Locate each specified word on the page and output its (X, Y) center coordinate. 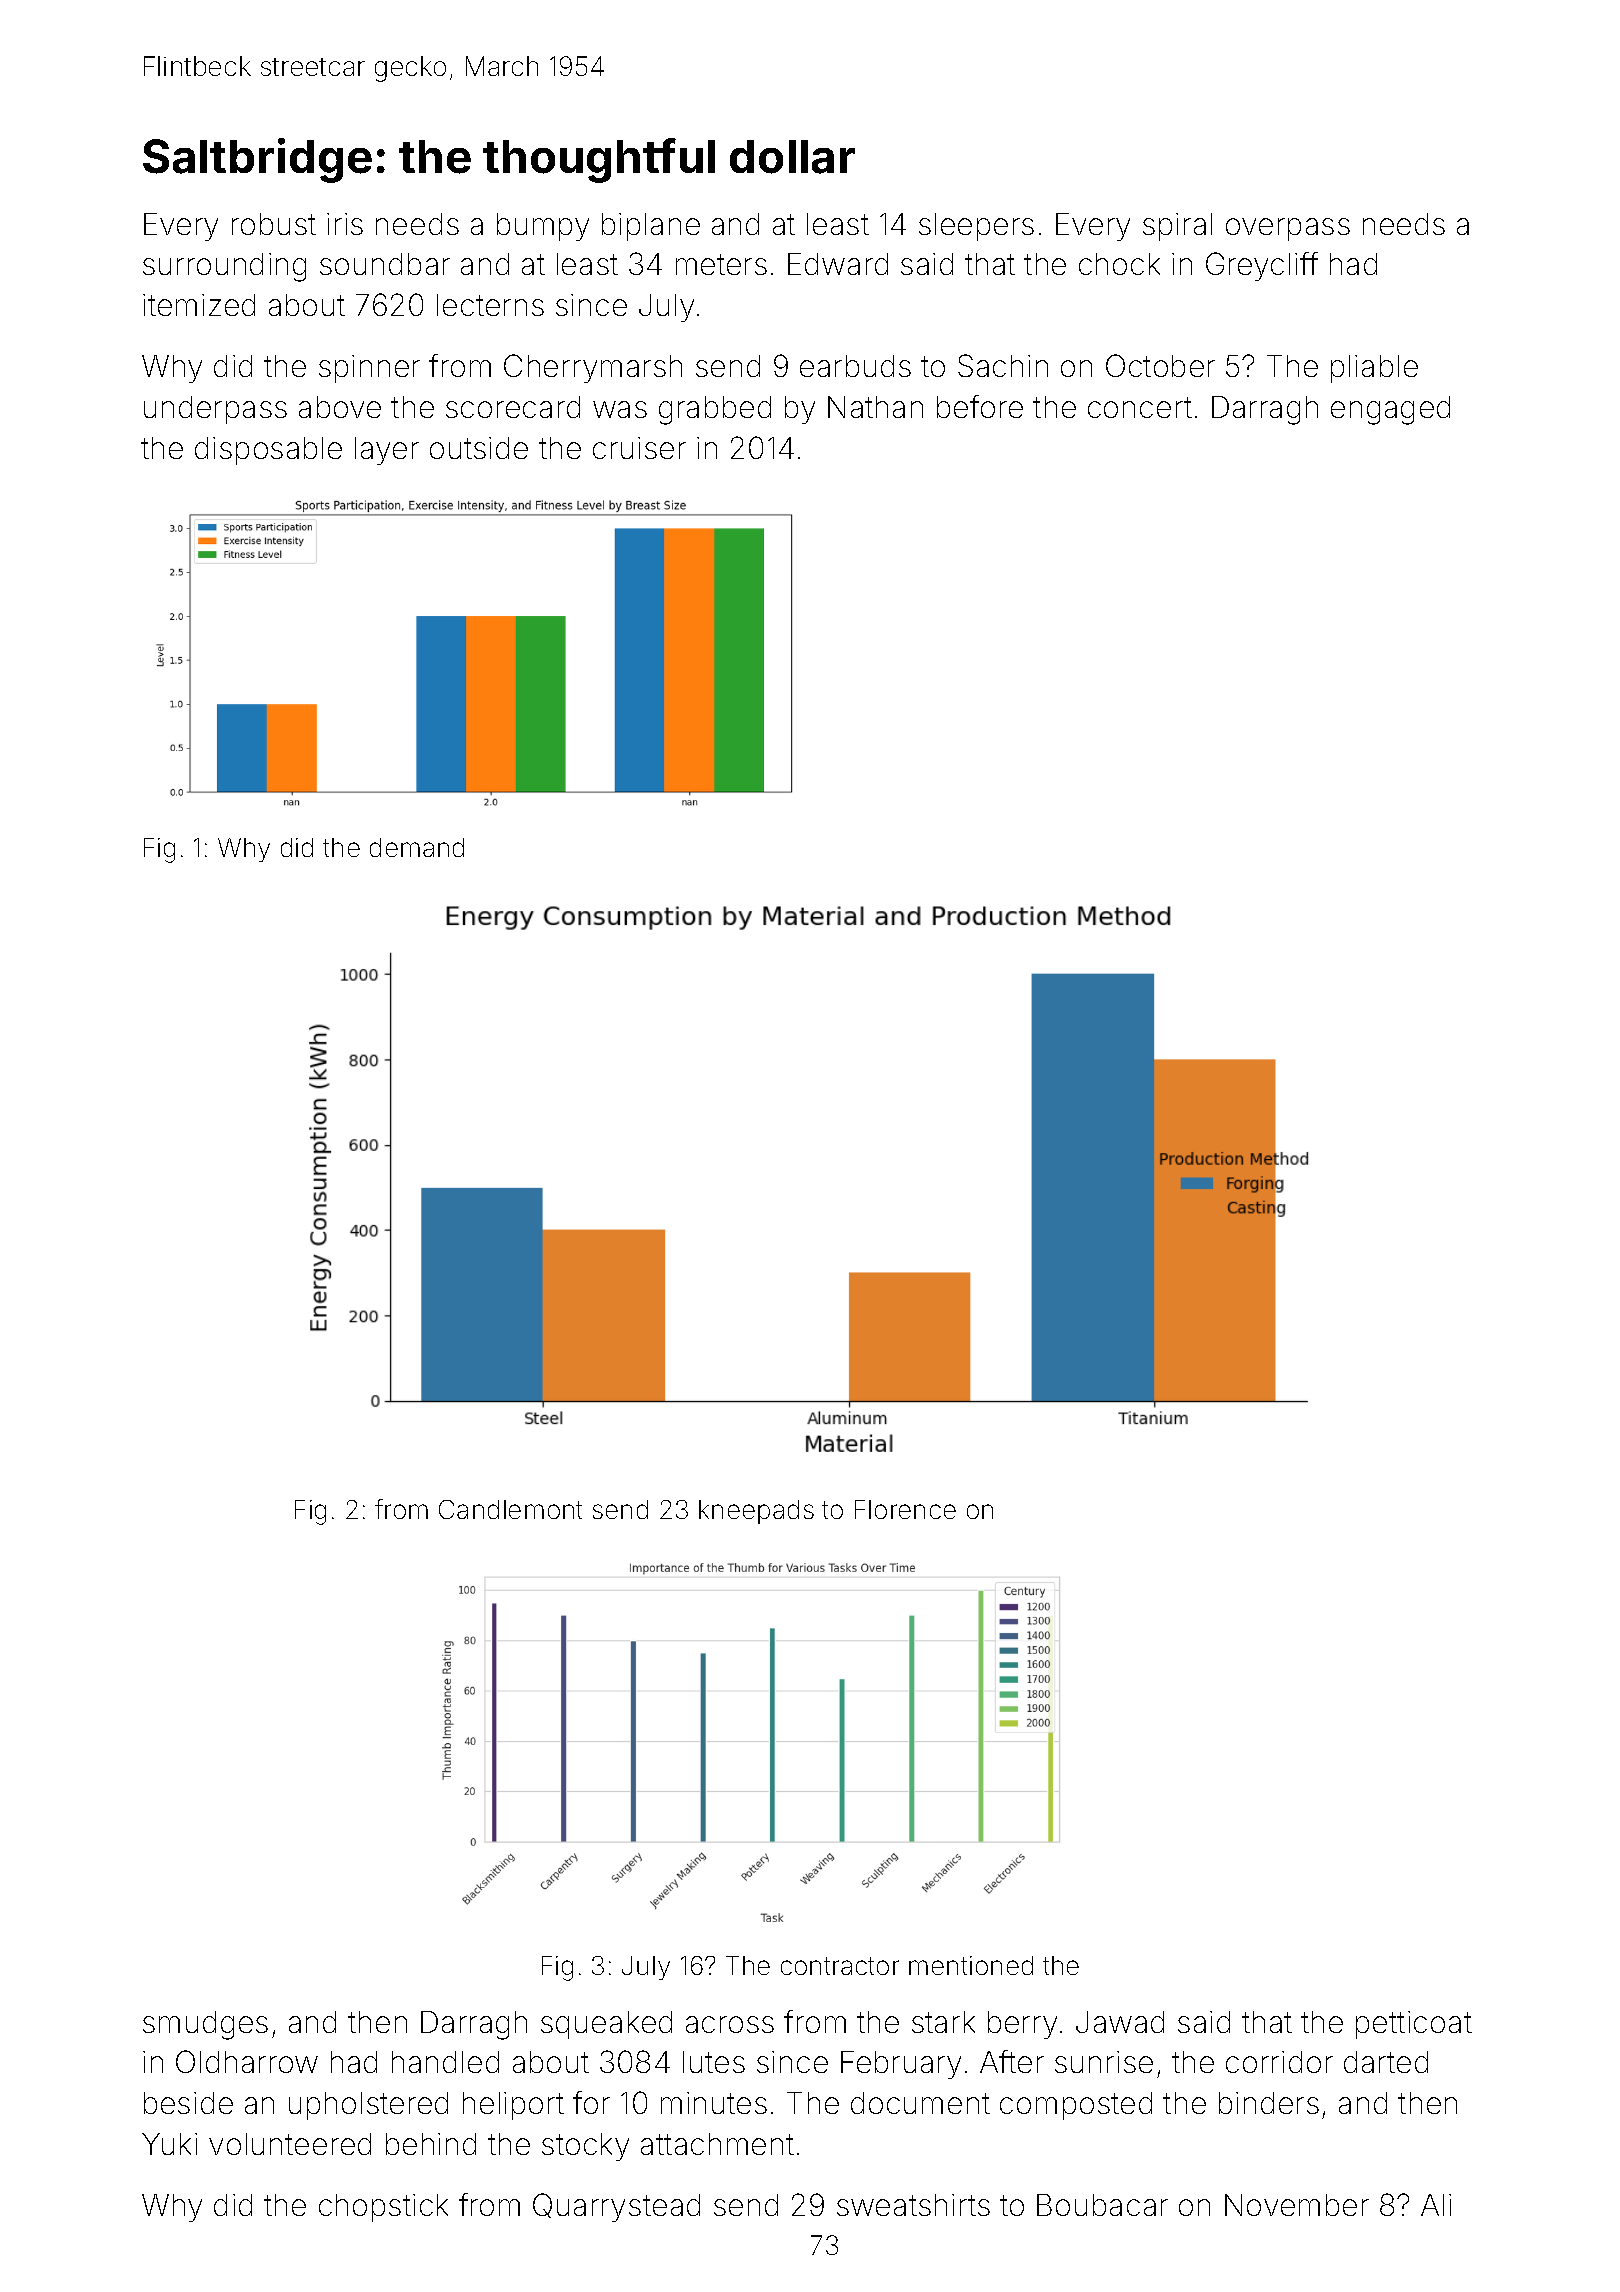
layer (387, 451)
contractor (840, 1966)
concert (1140, 407)
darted (1386, 2062)
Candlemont (510, 1509)
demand (417, 847)
